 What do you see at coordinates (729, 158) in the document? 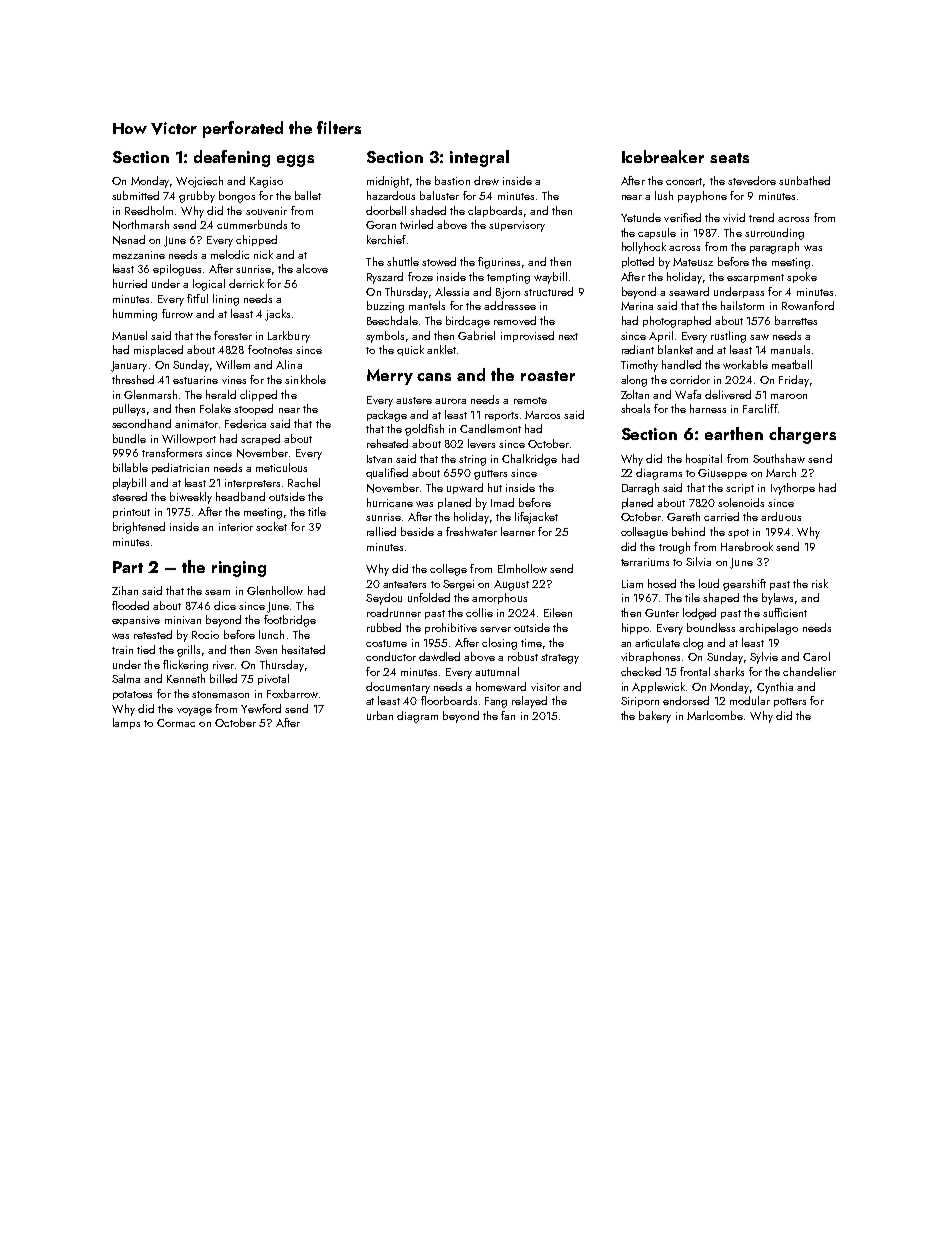
I see `seats` at bounding box center [729, 158].
